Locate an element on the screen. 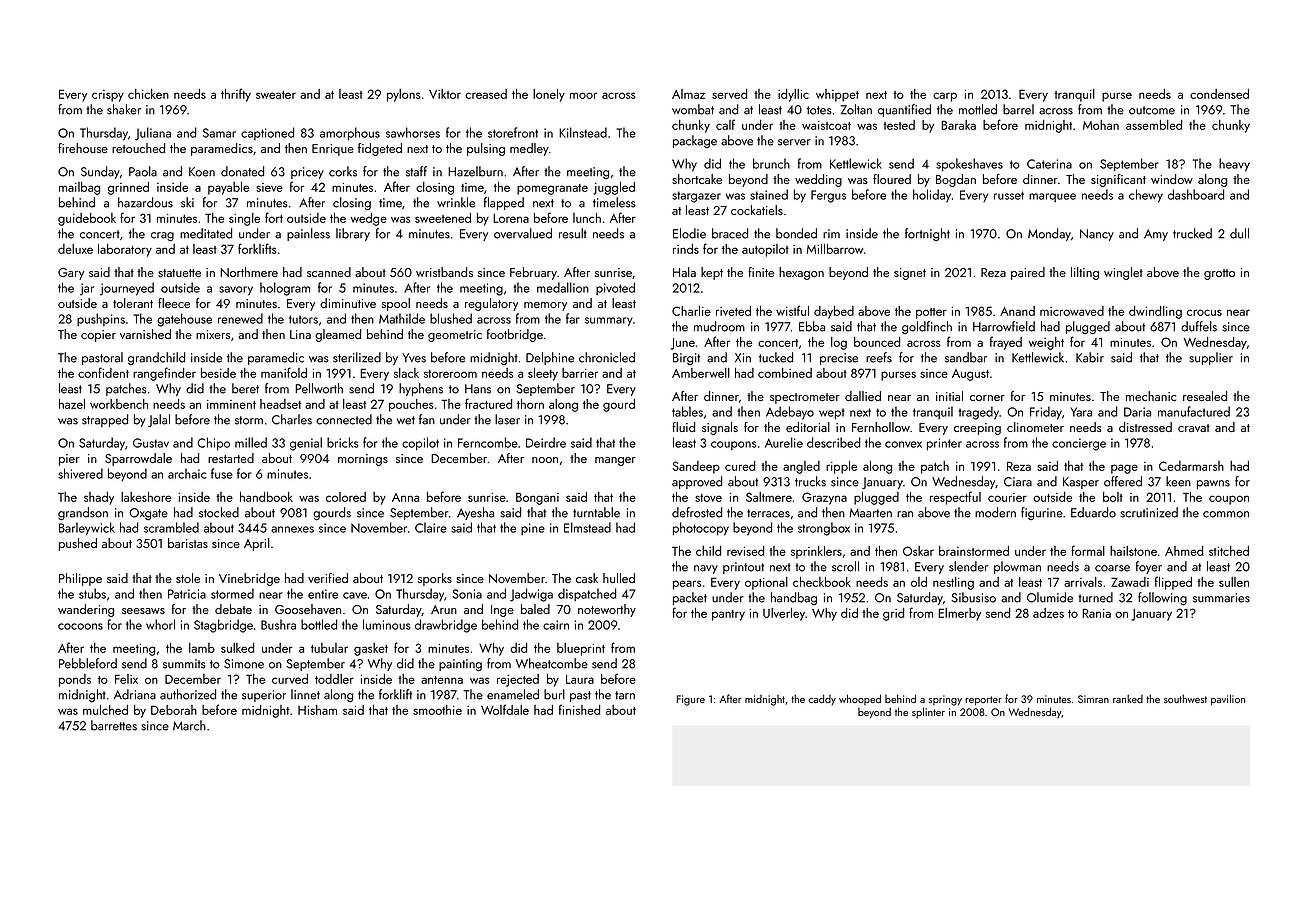 This screenshot has width=1308, height=924. amorphous is located at coordinates (350, 134).
